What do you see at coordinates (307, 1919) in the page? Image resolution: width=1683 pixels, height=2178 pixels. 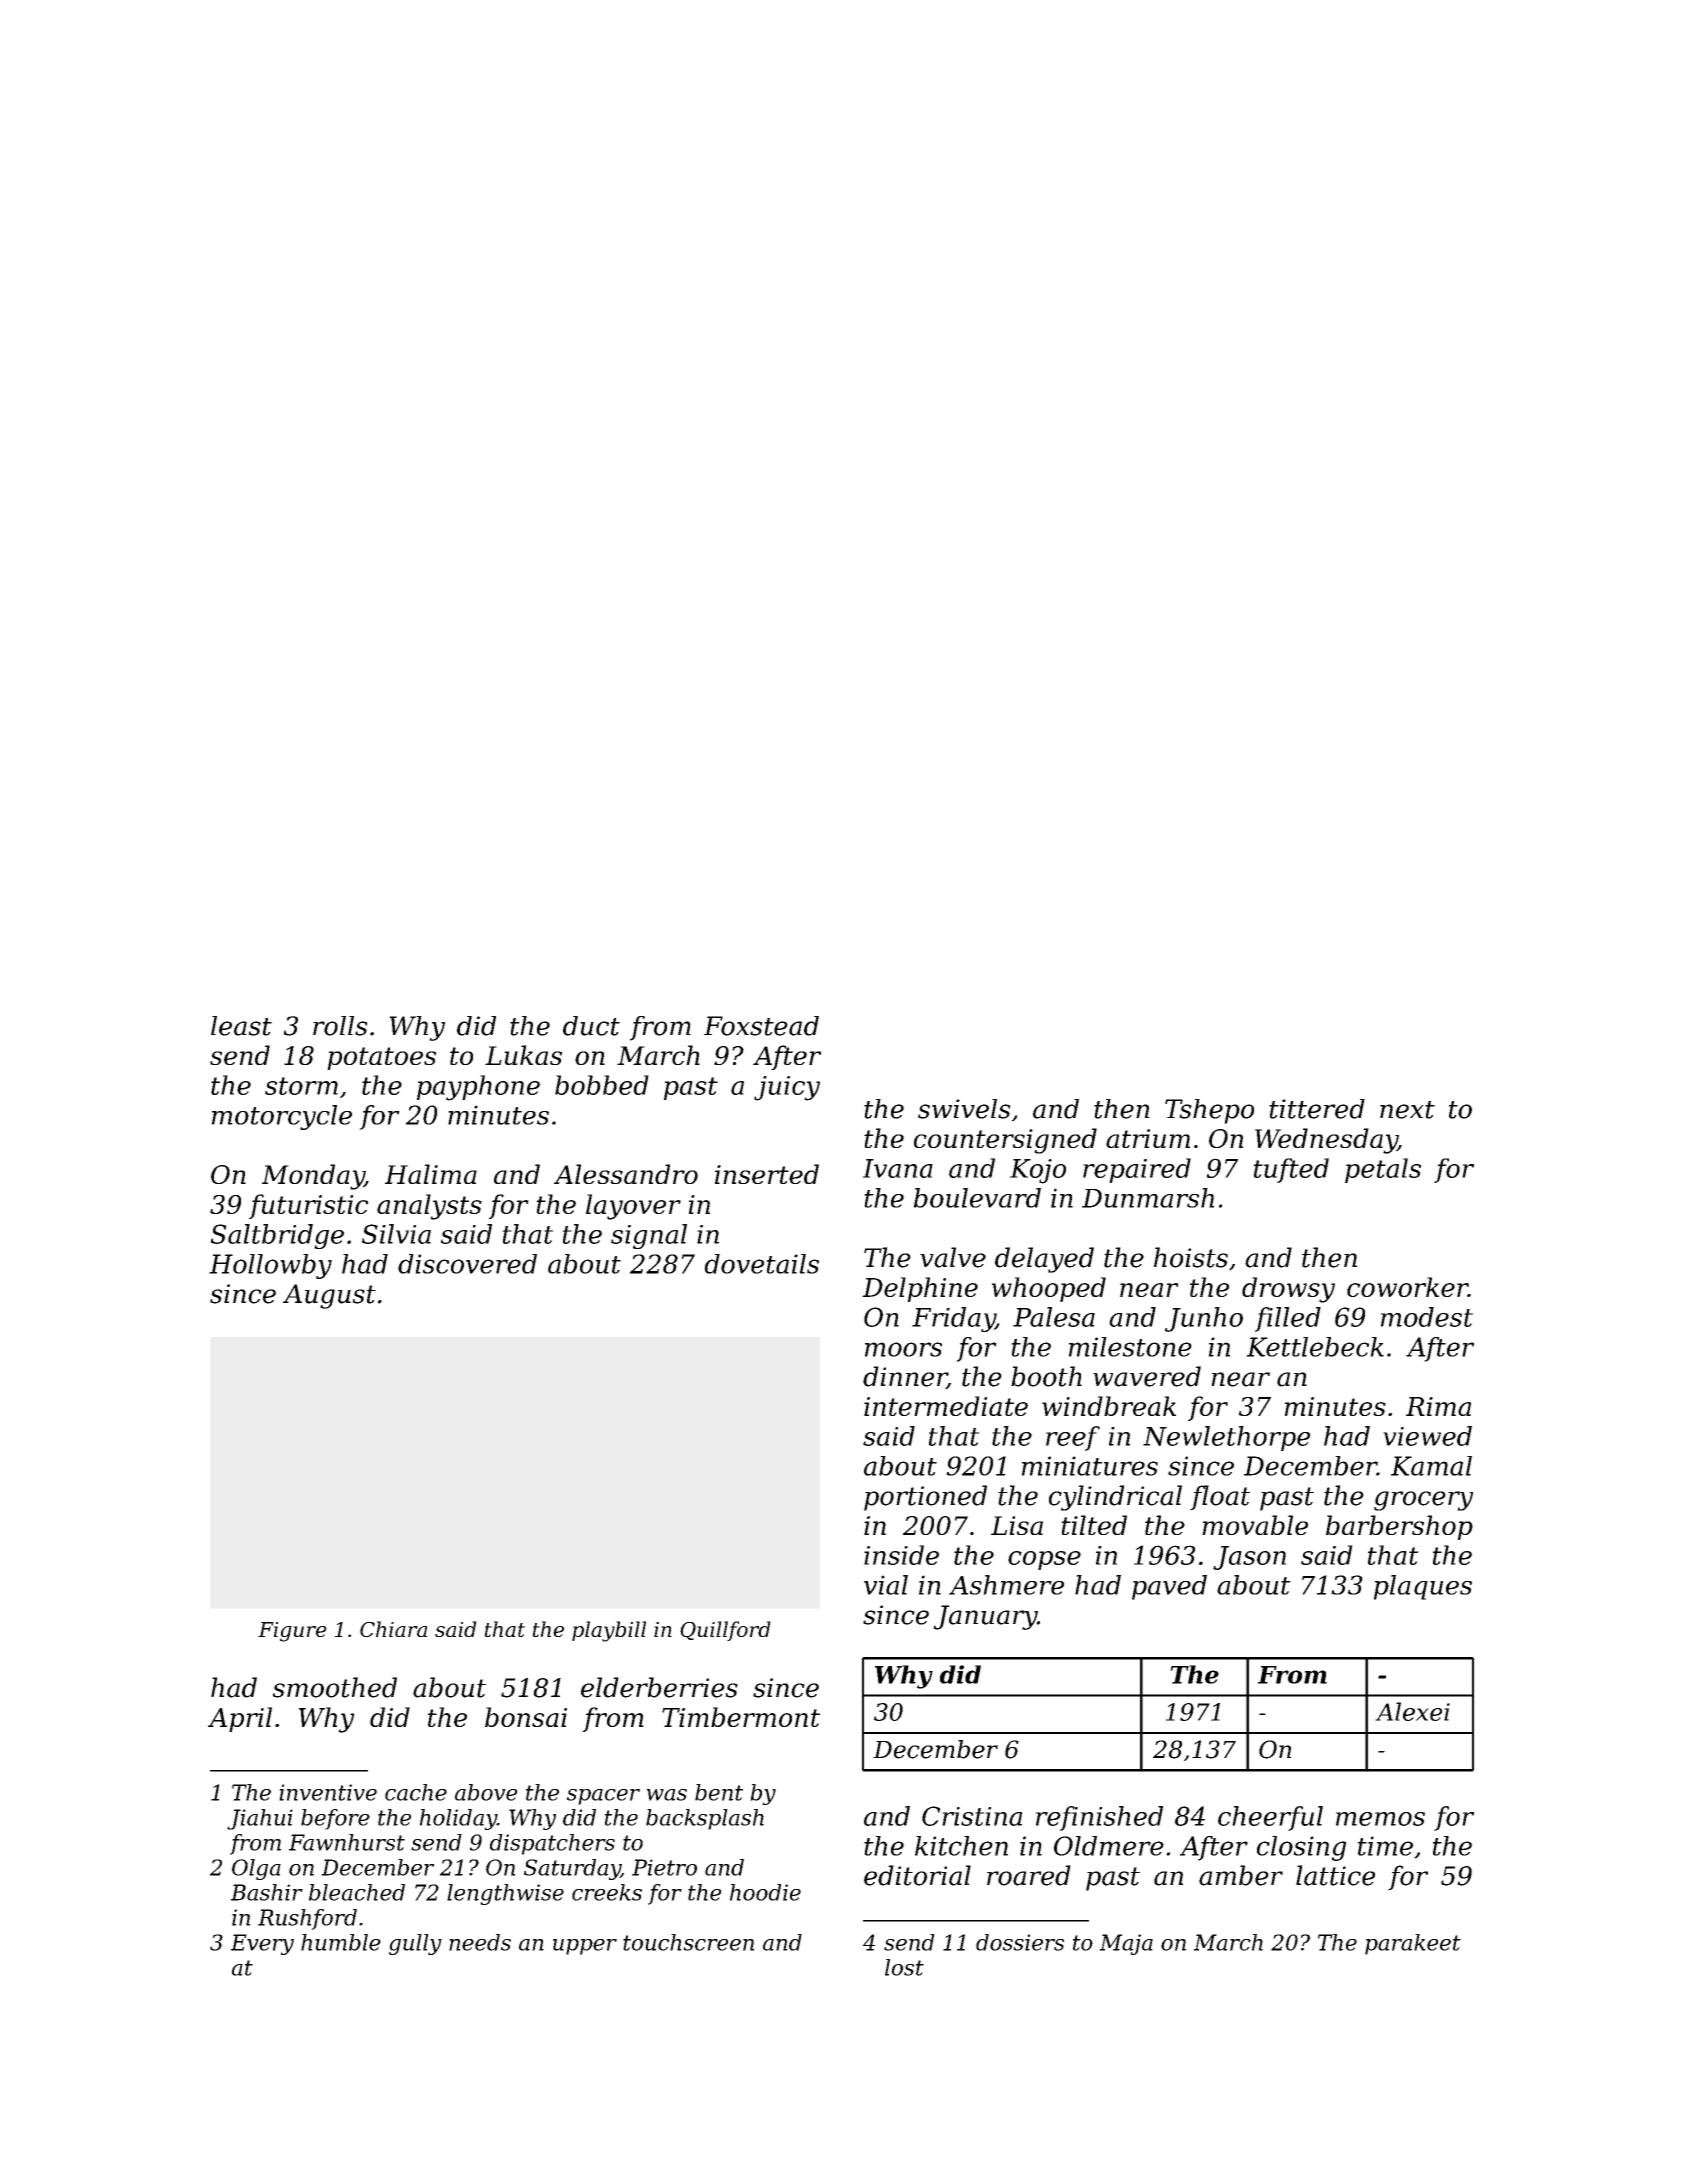 I see `Rushford` at bounding box center [307, 1919].
